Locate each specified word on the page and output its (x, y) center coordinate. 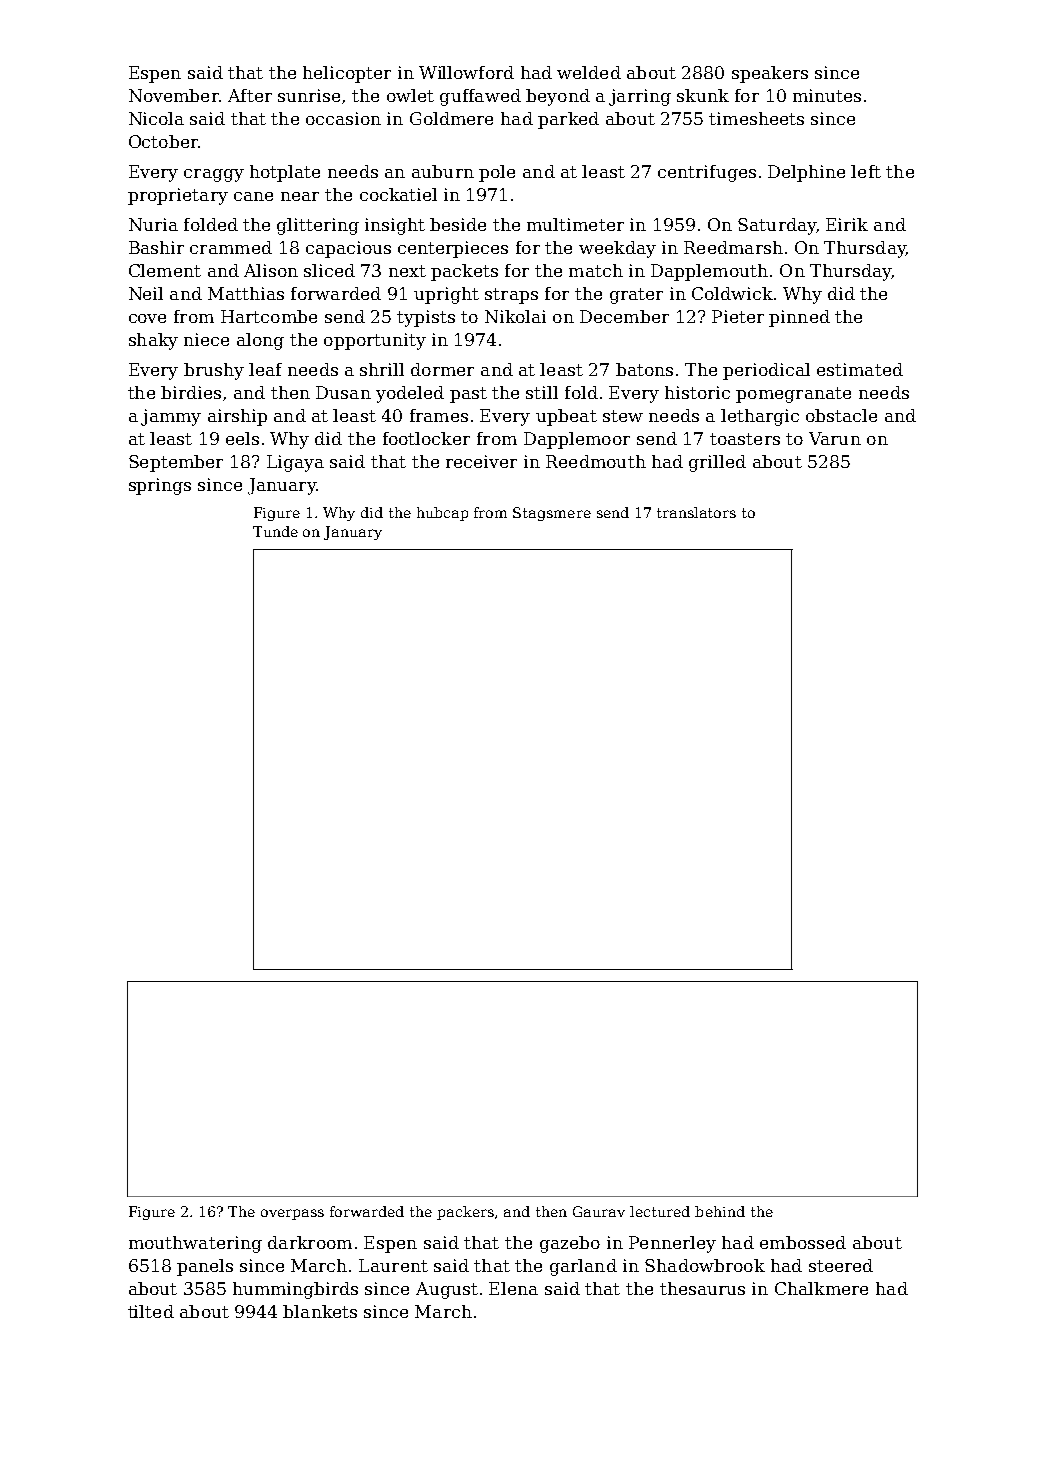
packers (465, 1213)
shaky (153, 341)
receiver (481, 461)
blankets (320, 1311)
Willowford (466, 72)
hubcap (442, 514)
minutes (827, 95)
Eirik (847, 224)
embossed (803, 1242)
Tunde (275, 531)
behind (720, 1211)
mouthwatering (195, 1244)
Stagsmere (552, 514)
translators (696, 512)
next (407, 271)
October (163, 141)
